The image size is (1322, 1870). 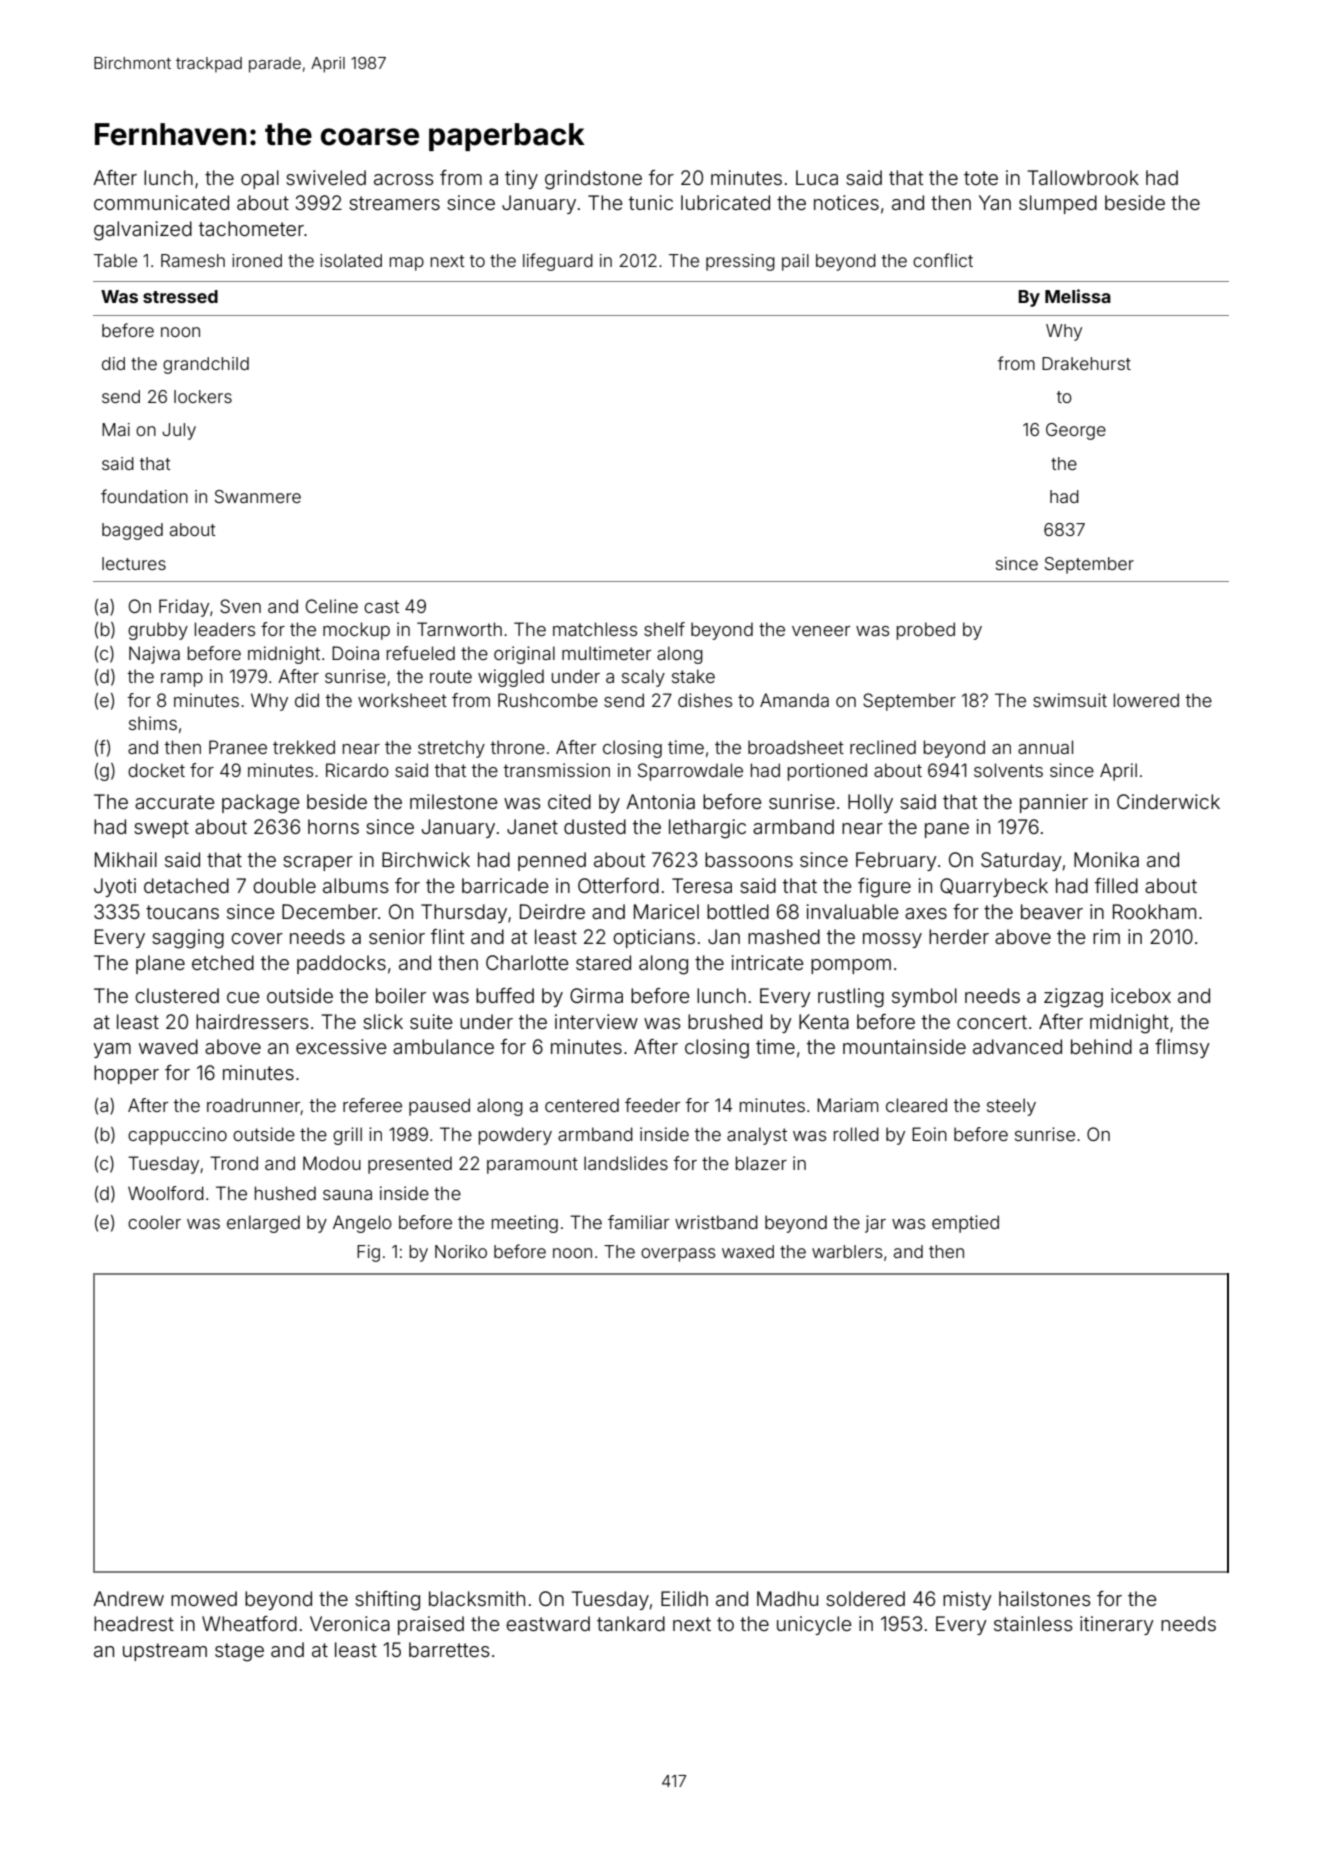 I want to click on Charlotte, so click(x=527, y=962).
